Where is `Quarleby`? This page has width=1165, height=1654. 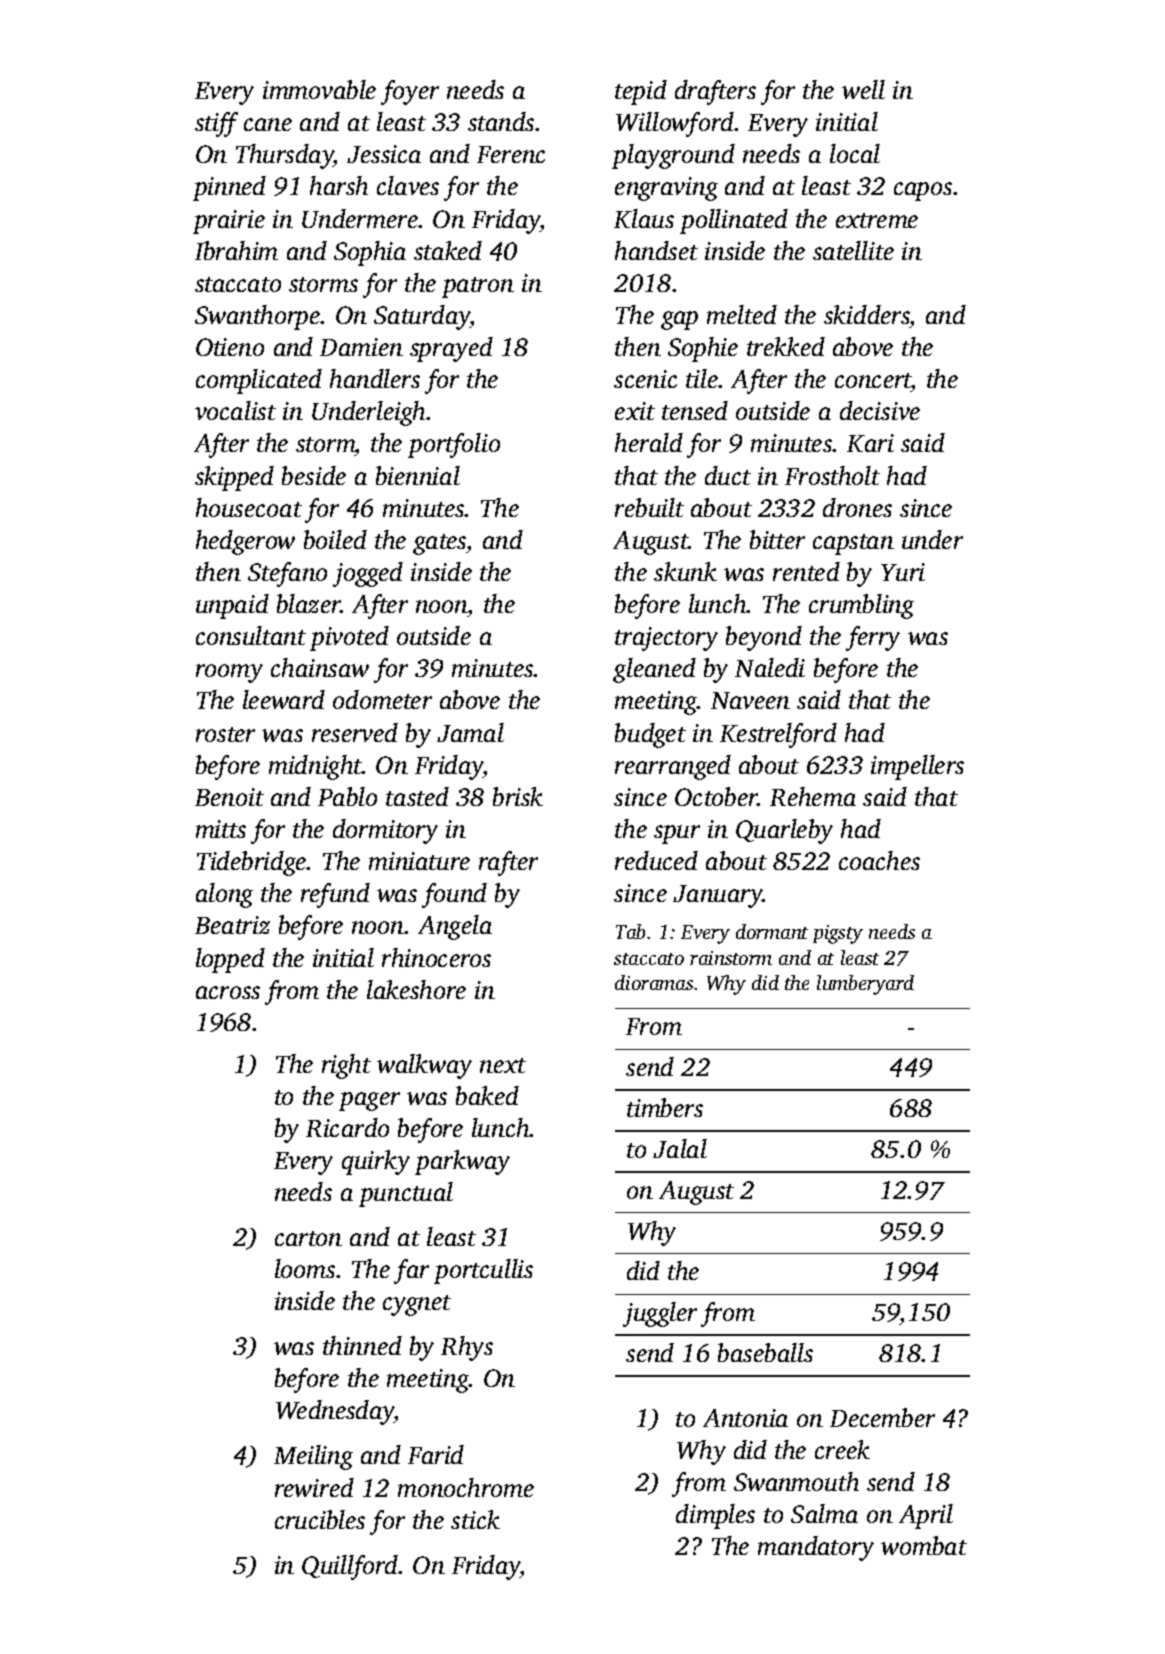 Quarleby is located at coordinates (784, 831).
